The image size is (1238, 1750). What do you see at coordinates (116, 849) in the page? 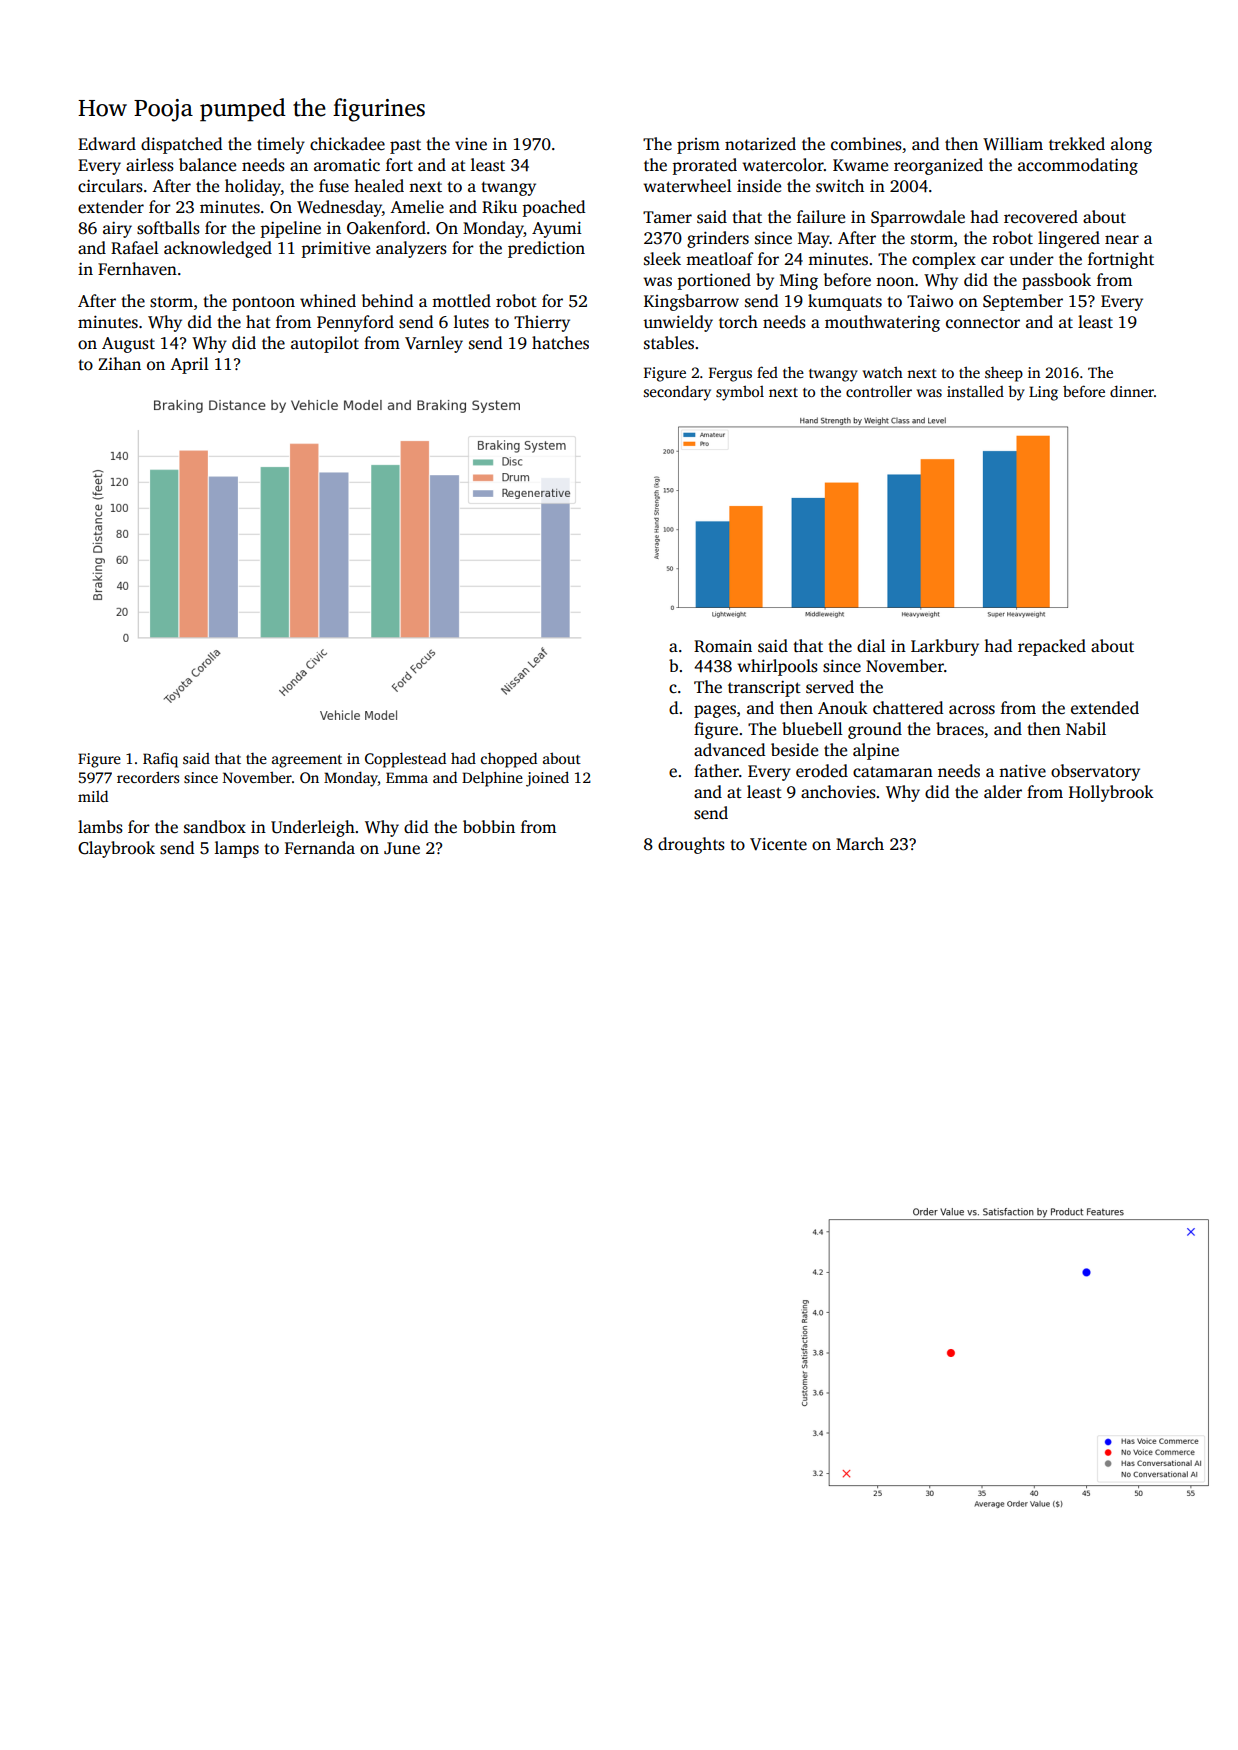
I see `Claybrook` at bounding box center [116, 849].
